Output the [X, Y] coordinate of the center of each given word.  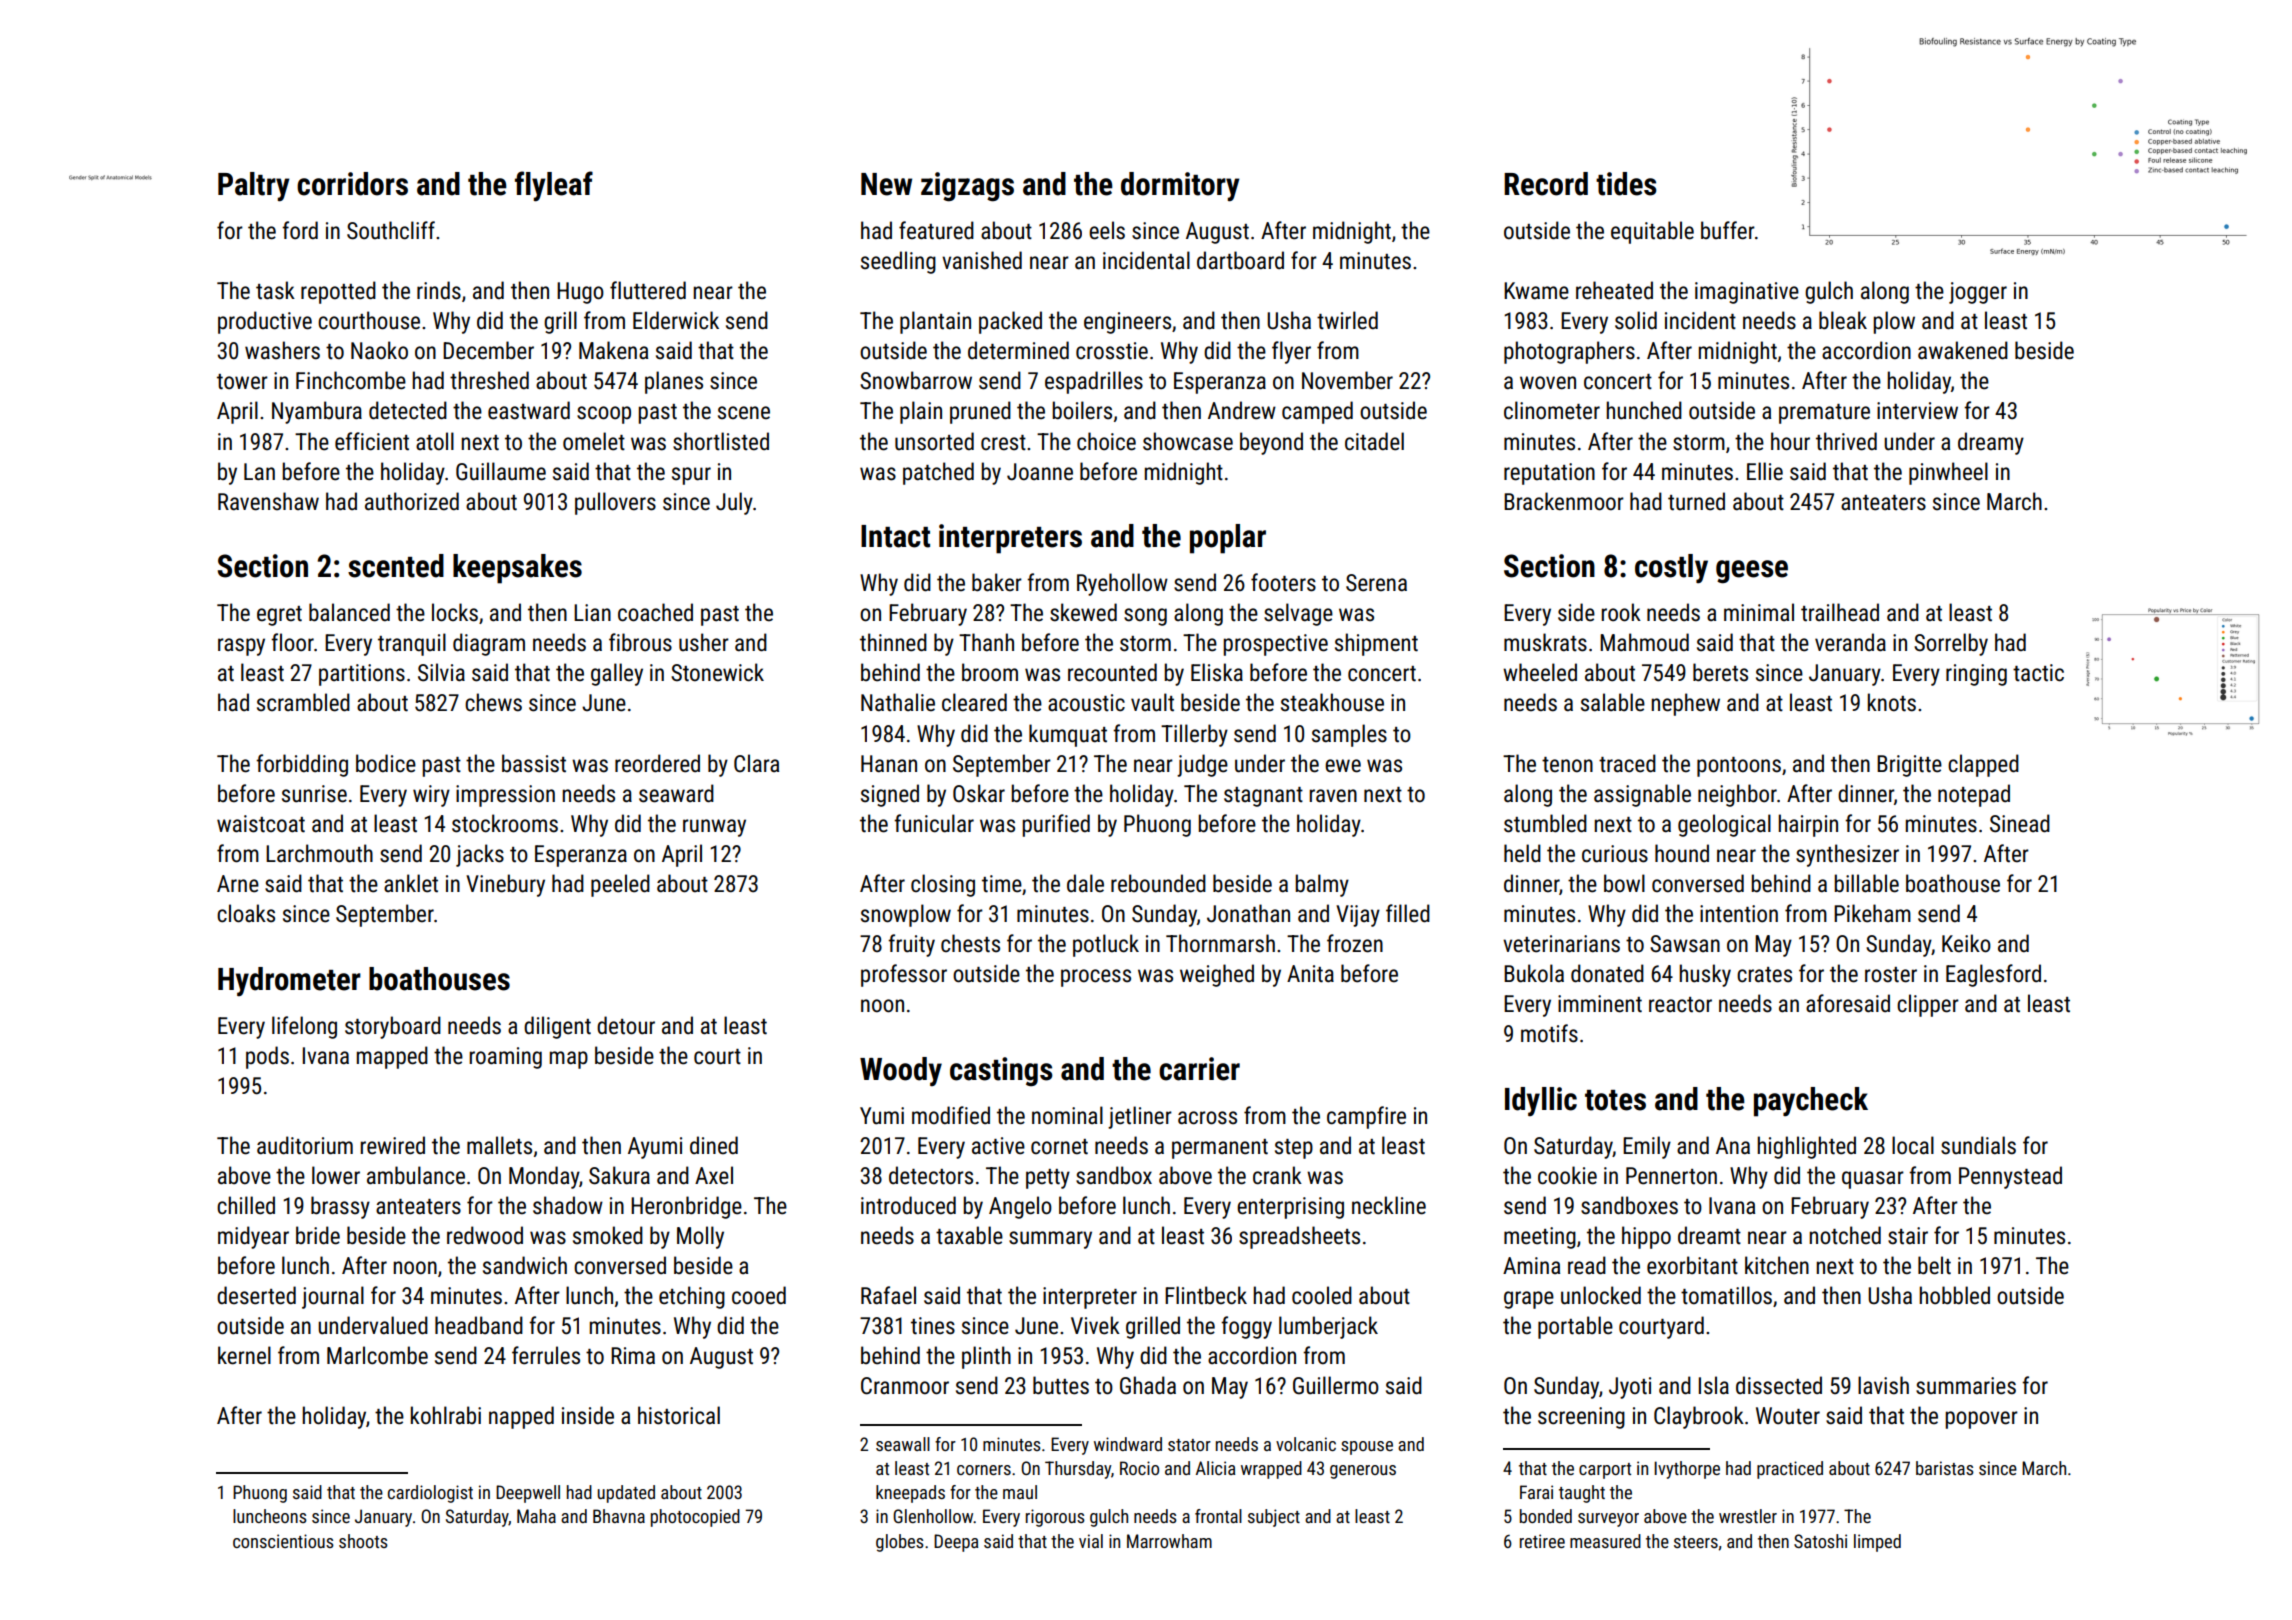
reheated [1614, 290]
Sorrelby [1951, 644]
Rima [633, 1356]
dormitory [1180, 187]
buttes [1061, 1385]
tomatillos [1726, 1295]
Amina [1531, 1265]
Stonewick [717, 672]
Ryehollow [1122, 584]
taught [1582, 1494]
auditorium [305, 1145]
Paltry [254, 187]
